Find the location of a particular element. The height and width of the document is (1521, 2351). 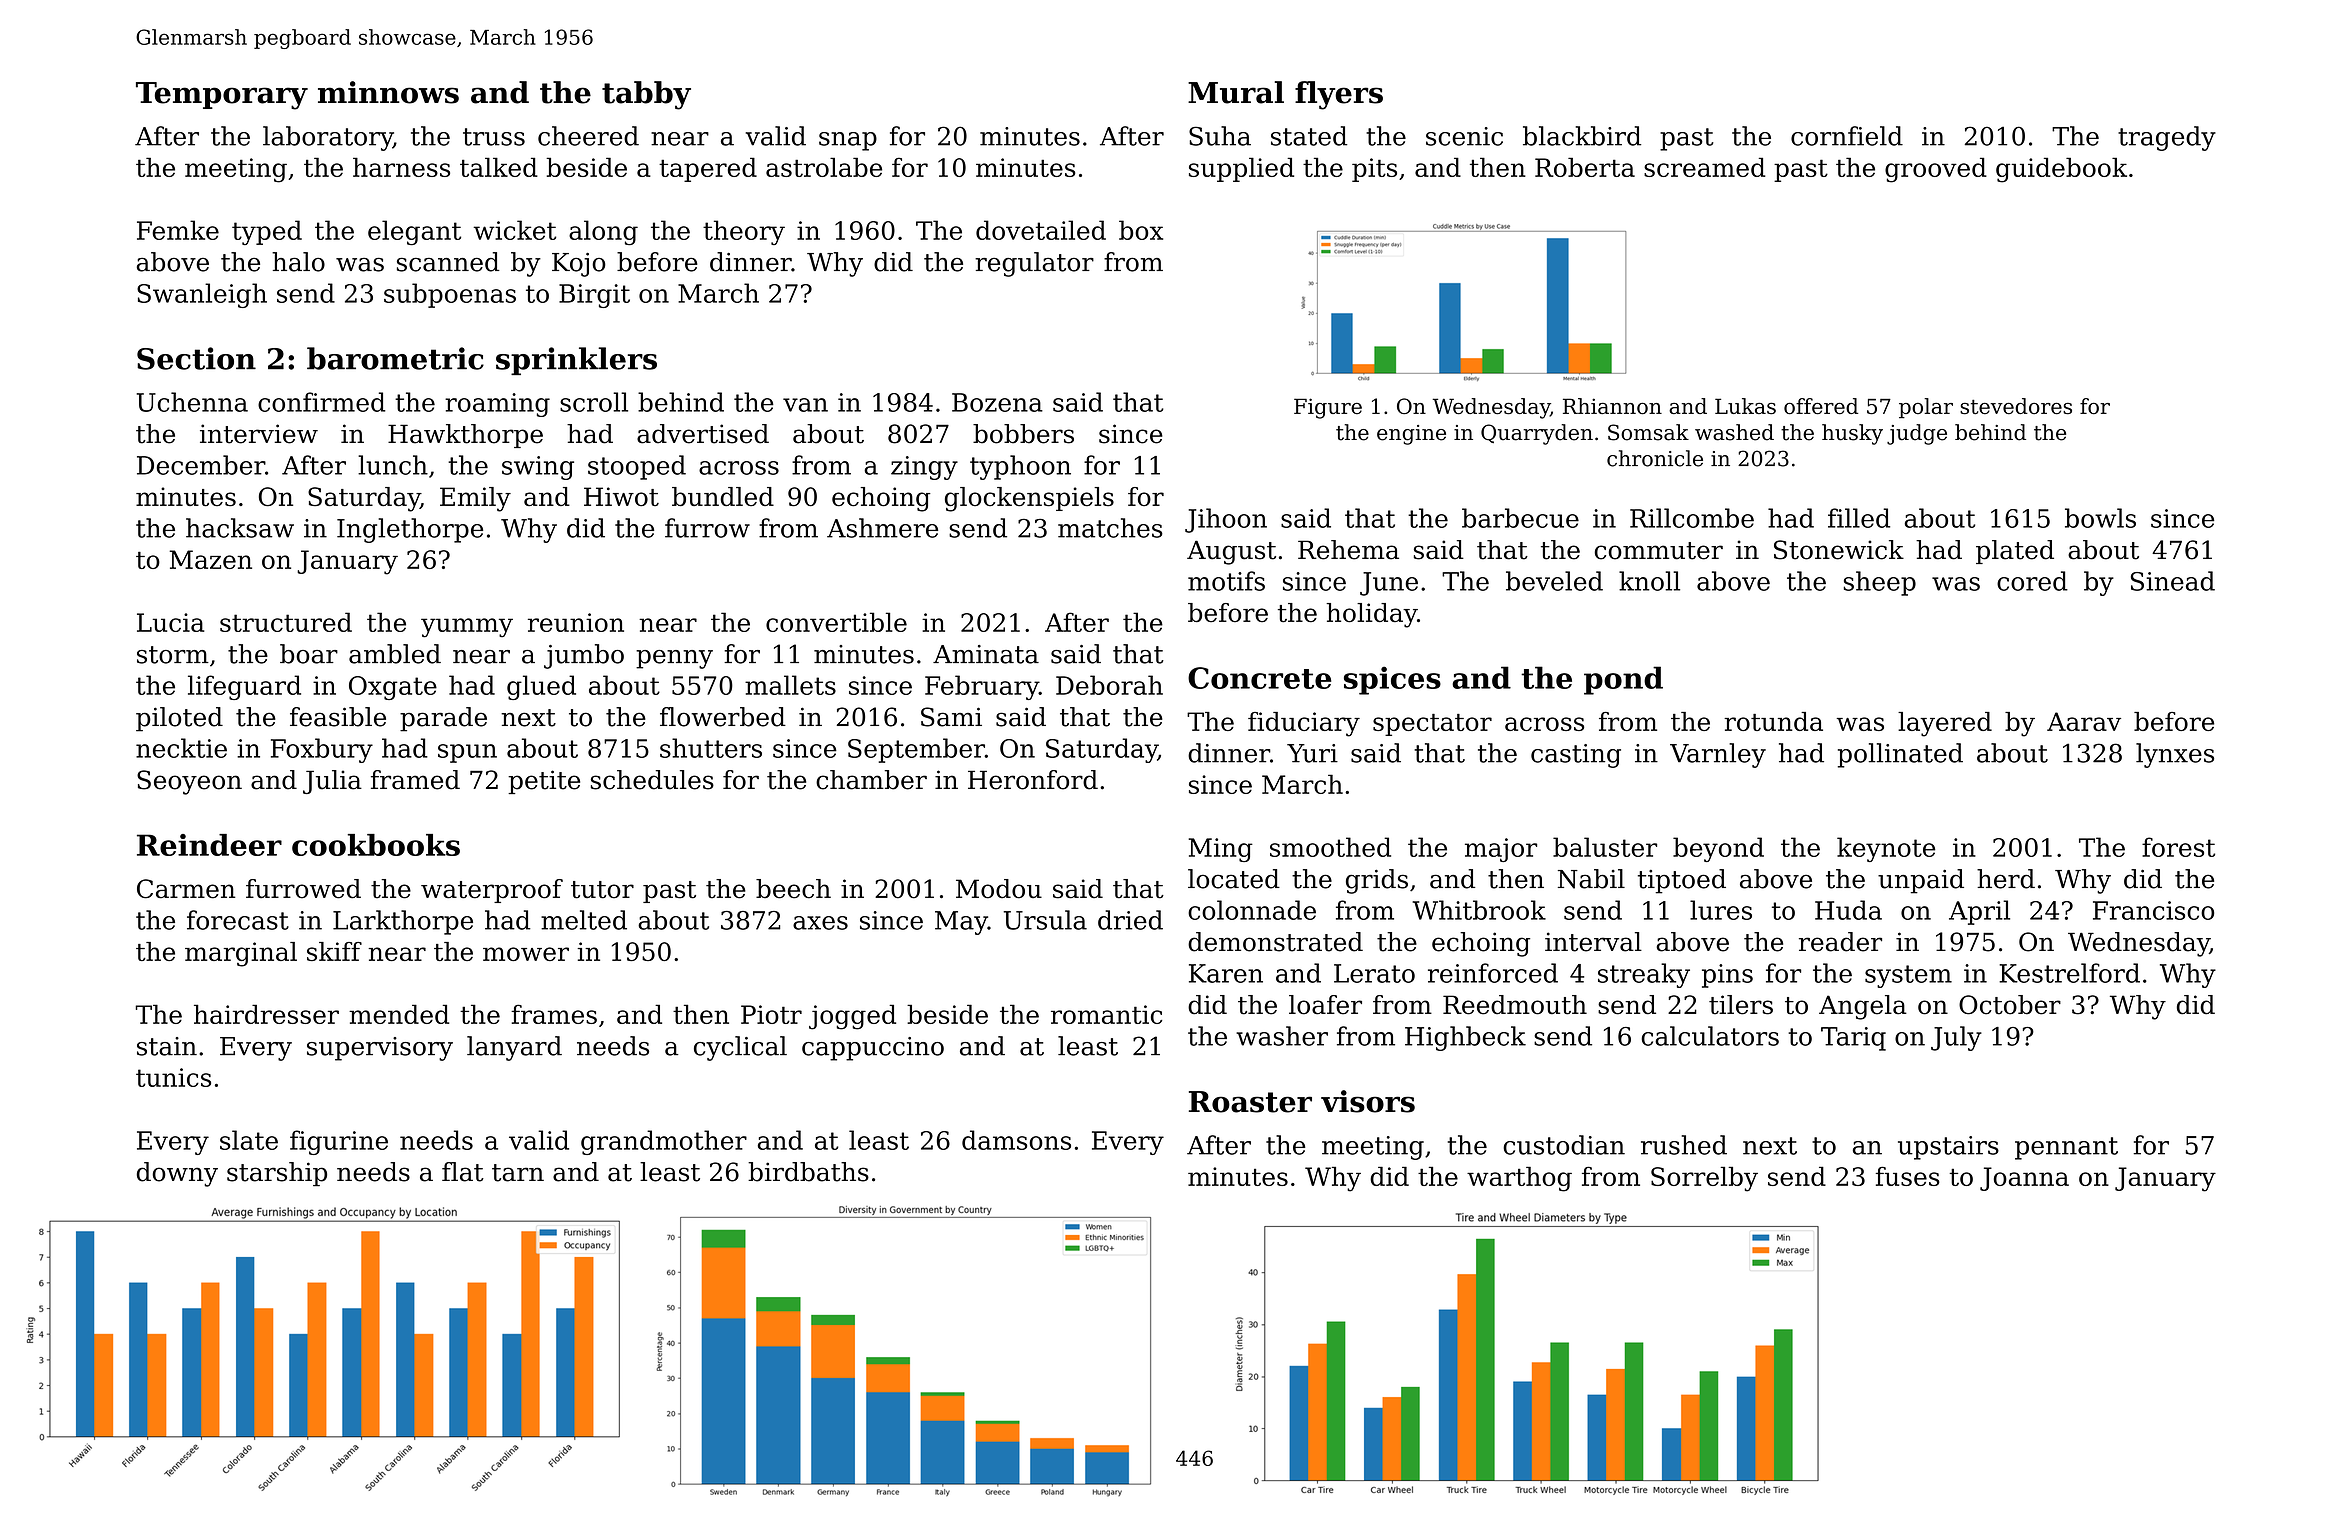

tabby is located at coordinates (646, 95).
